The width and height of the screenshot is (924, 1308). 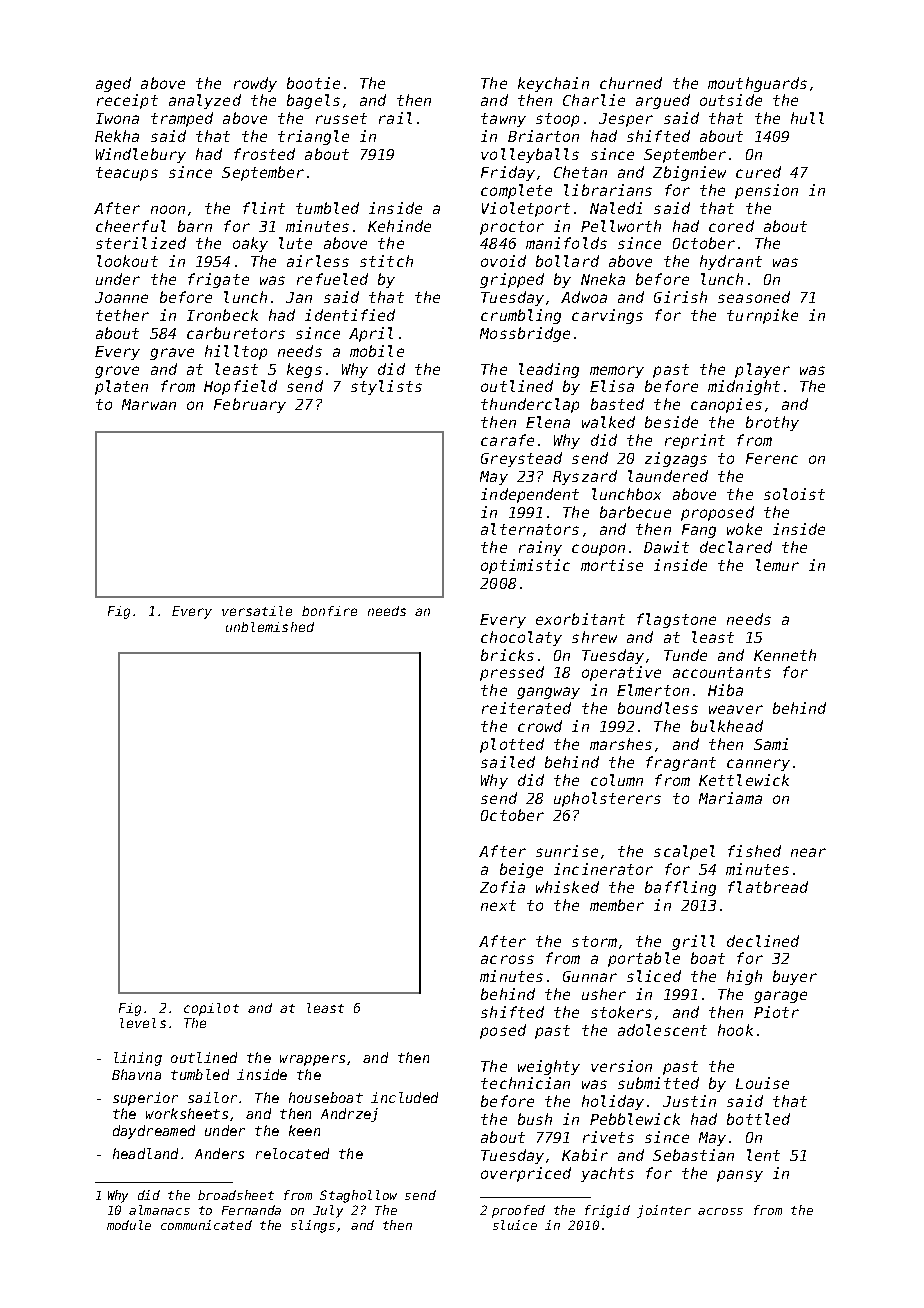 I want to click on woke, so click(x=744, y=529).
